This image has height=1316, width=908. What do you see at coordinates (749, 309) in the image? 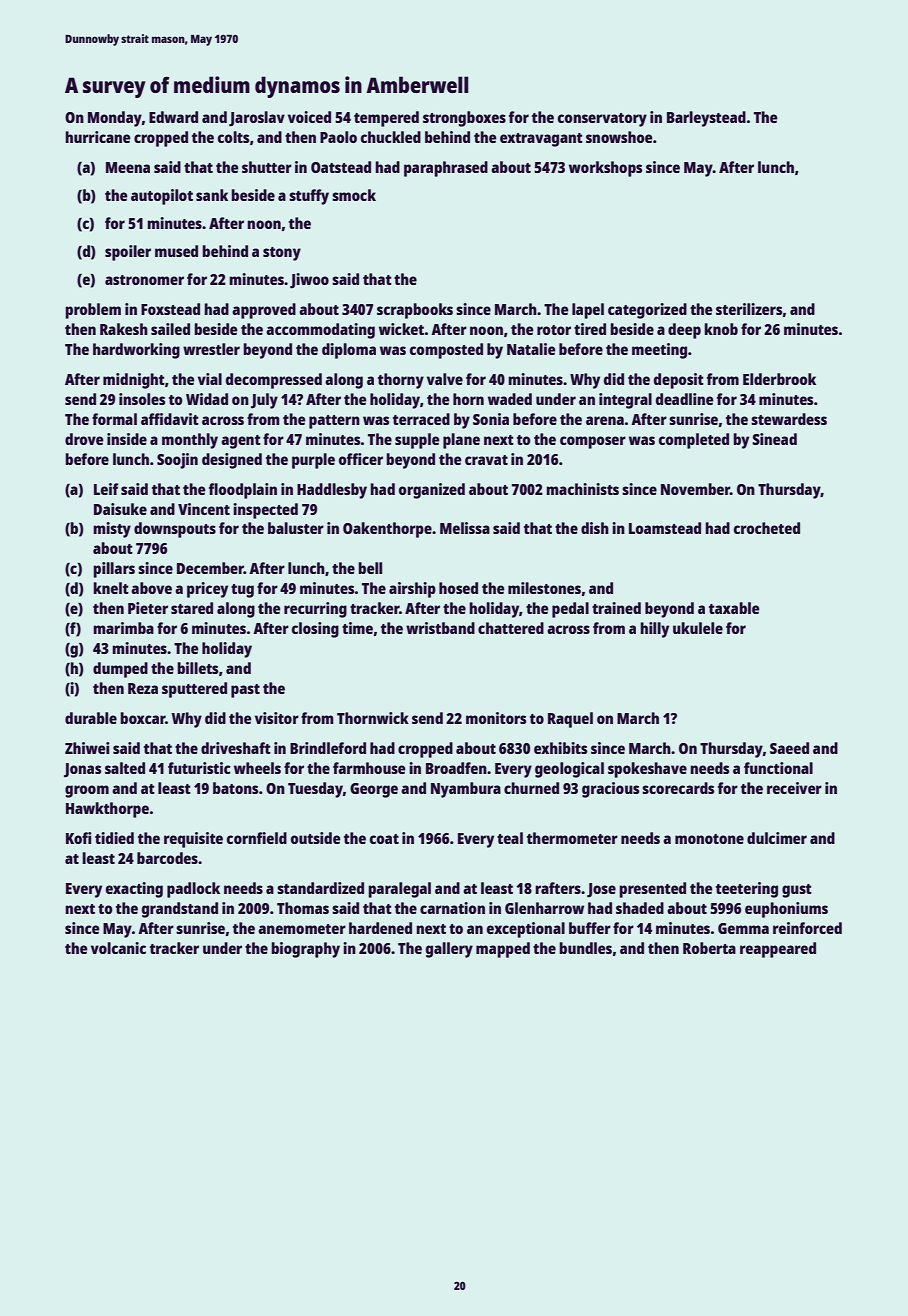
I see `sterilizers` at bounding box center [749, 309].
